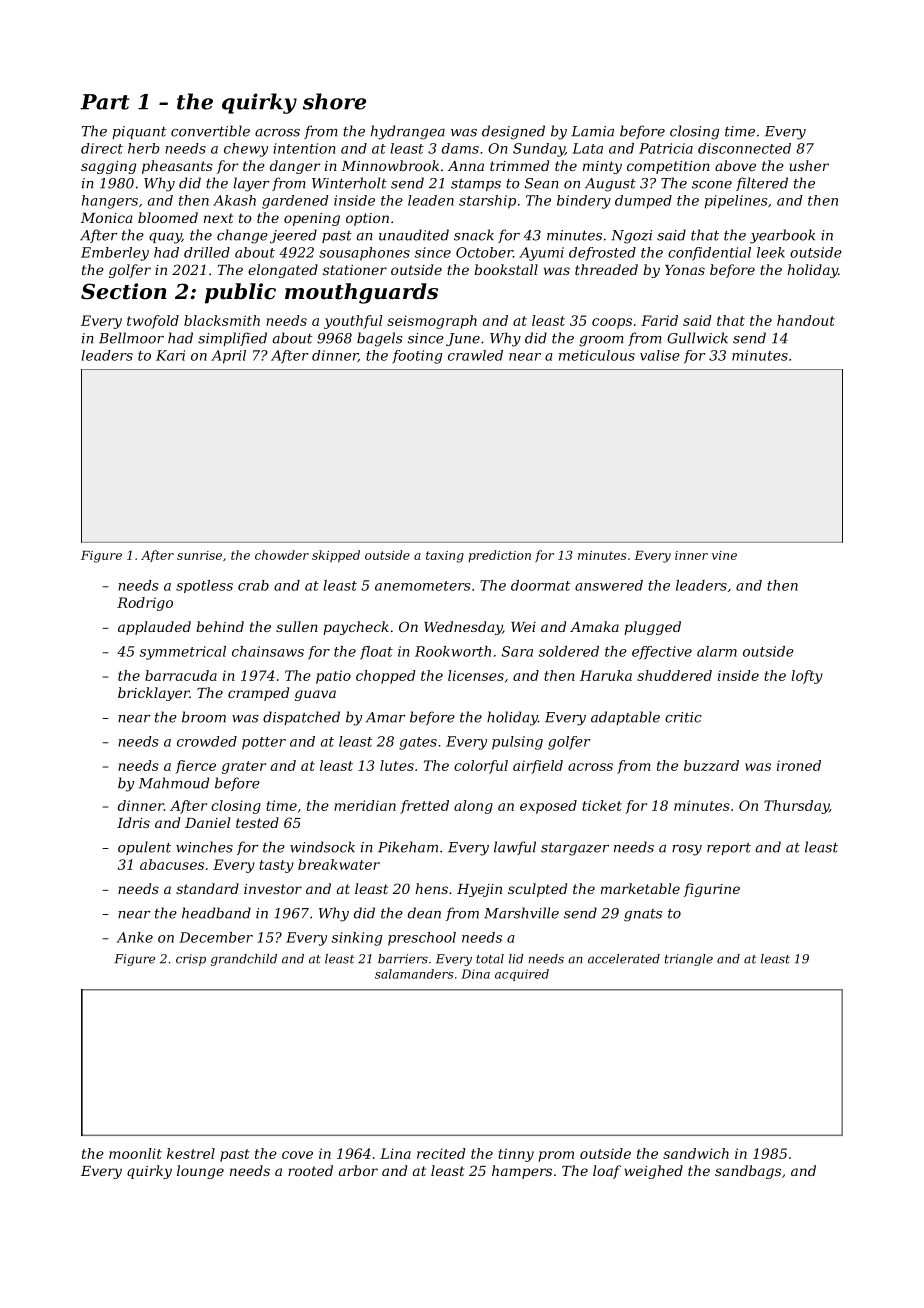  I want to click on valise, so click(660, 355).
